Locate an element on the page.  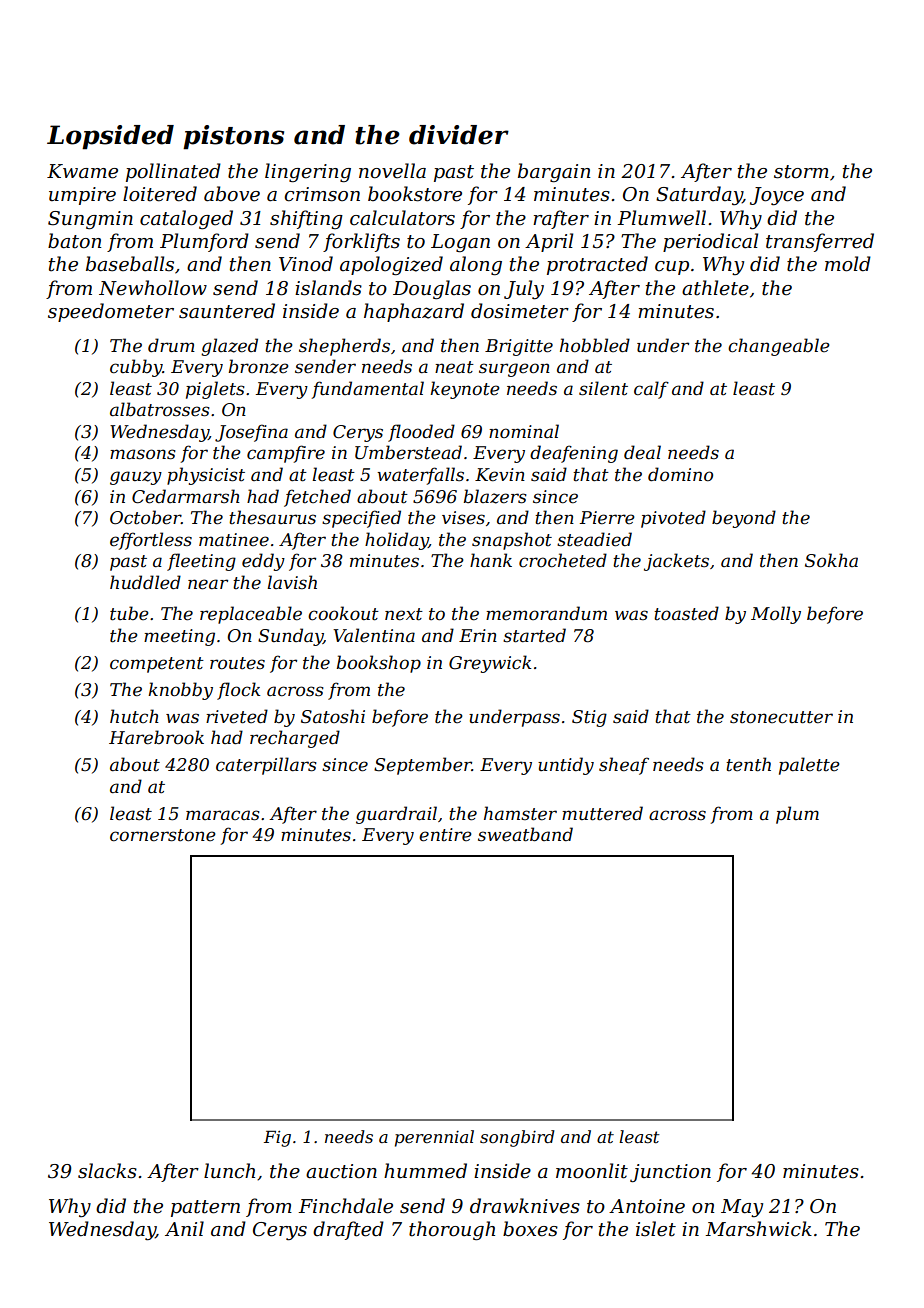
boxes is located at coordinates (530, 1229).
